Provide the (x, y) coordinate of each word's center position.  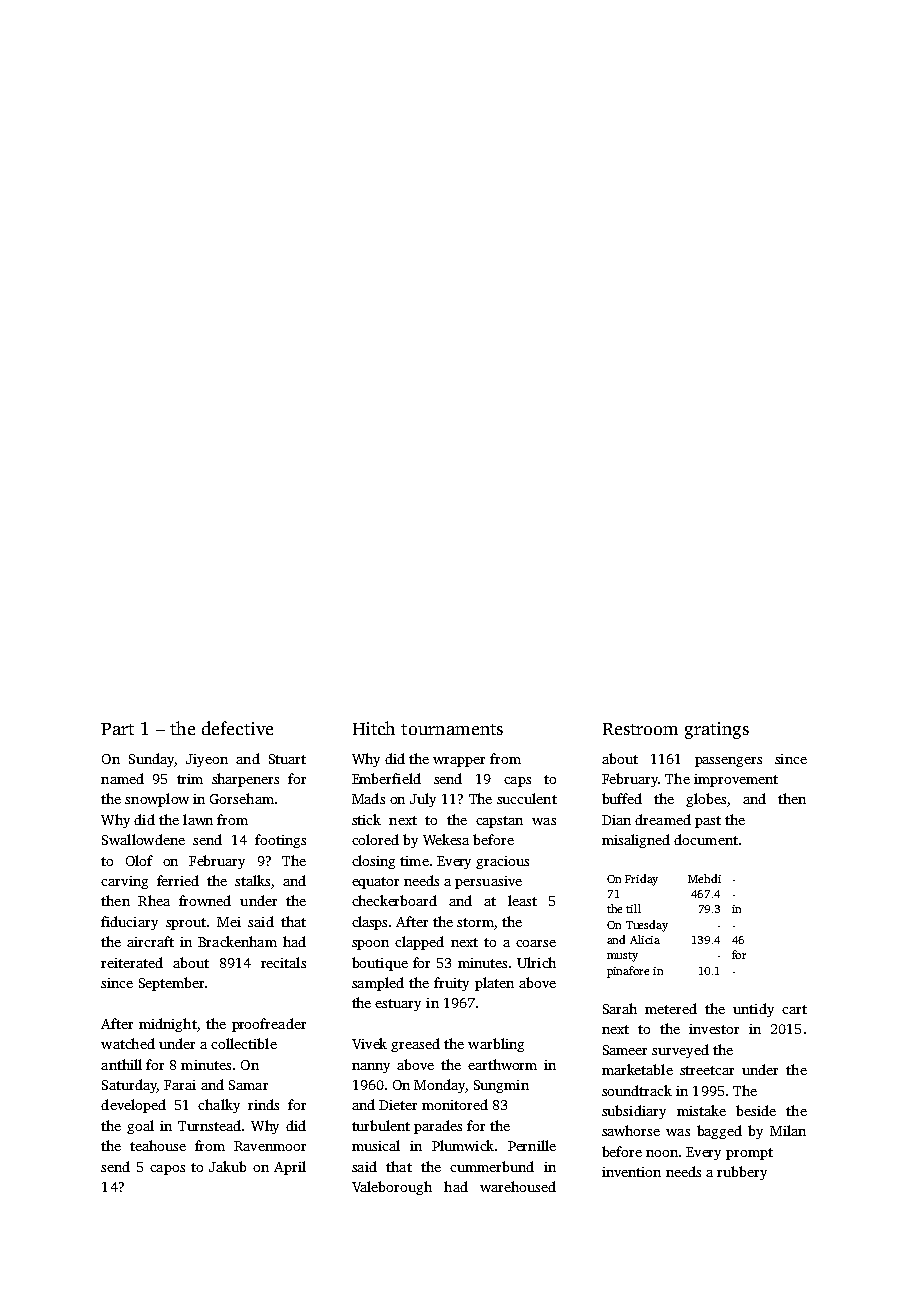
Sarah (620, 1008)
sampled (378, 984)
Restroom (640, 729)
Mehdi (704, 878)
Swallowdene (143, 839)
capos (167, 1170)
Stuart (287, 759)
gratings (717, 730)
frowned (205, 900)
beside (756, 1110)
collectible (244, 1043)
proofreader (269, 1025)
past (708, 822)
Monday (439, 1086)
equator (375, 883)
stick (366, 819)
